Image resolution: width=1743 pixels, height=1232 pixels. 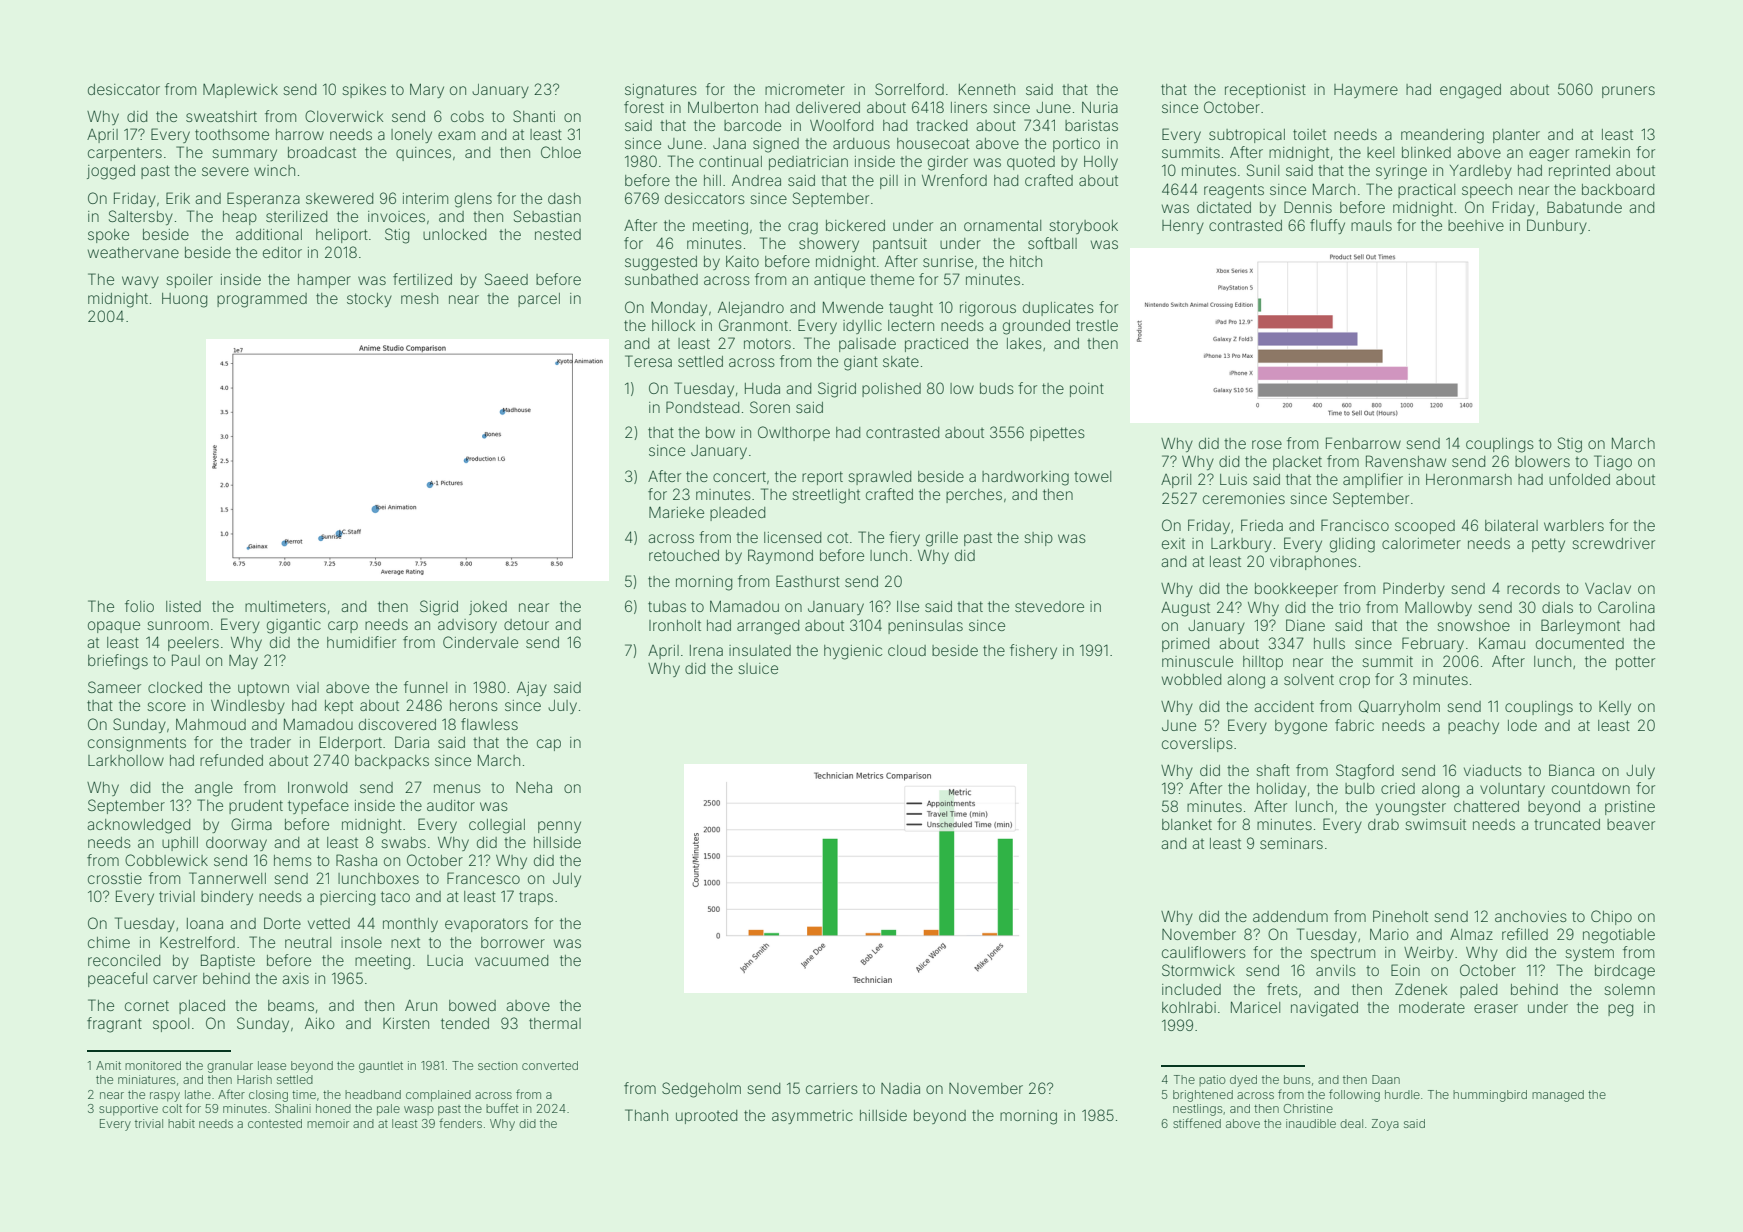 What do you see at coordinates (184, 300) in the document?
I see `Huong` at bounding box center [184, 300].
